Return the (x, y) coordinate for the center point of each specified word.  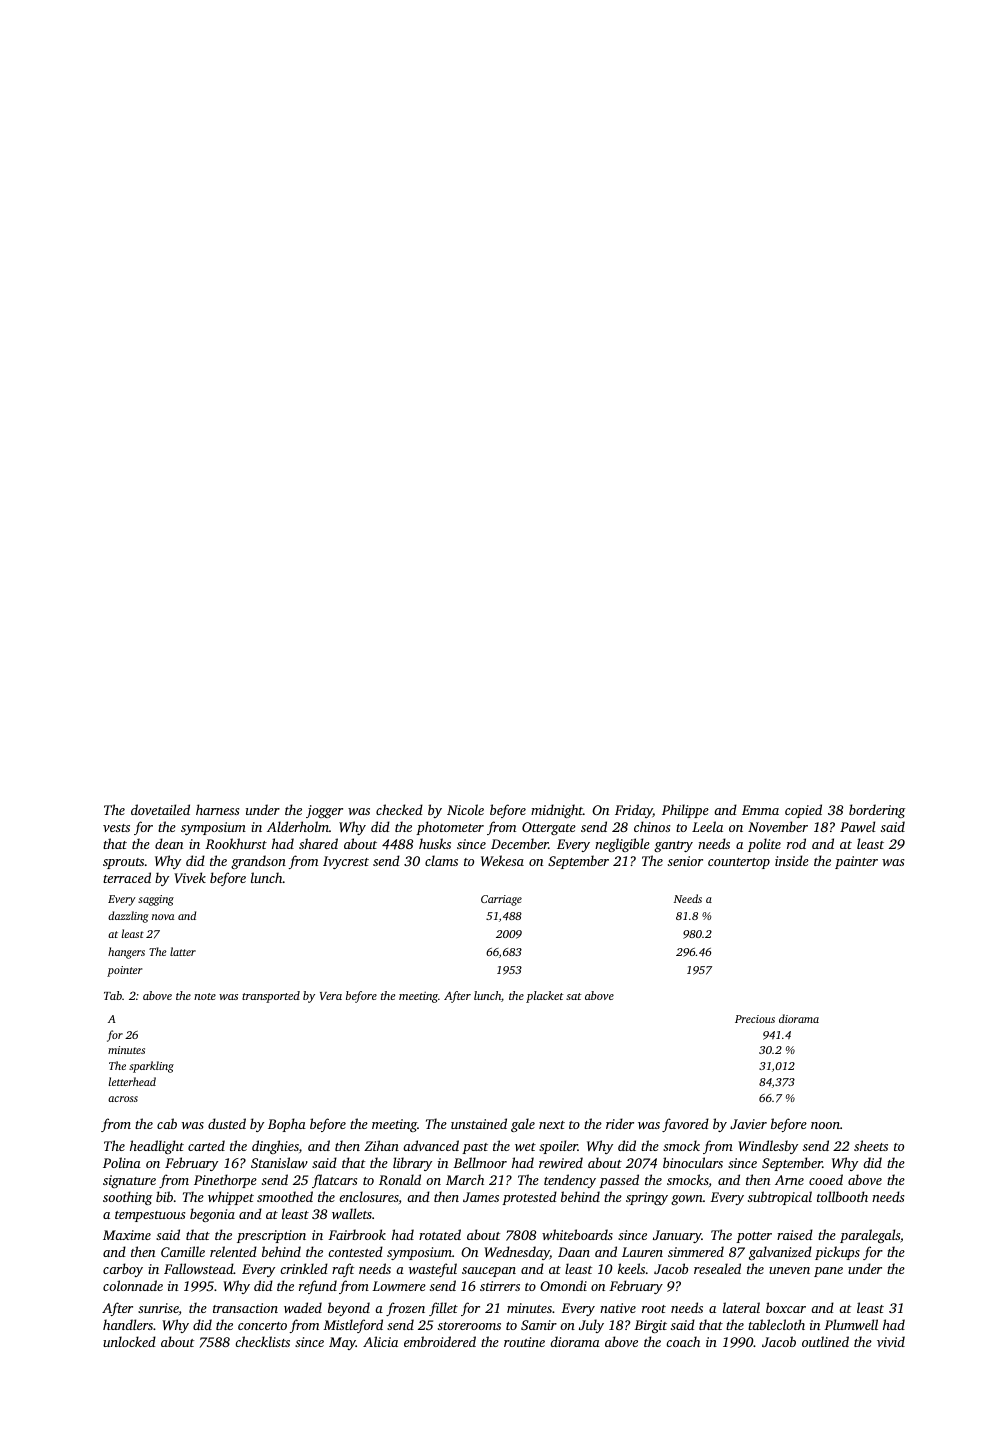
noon (825, 1125)
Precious (755, 1019)
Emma (760, 810)
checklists (262, 1341)
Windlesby (768, 1147)
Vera (331, 996)
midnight (557, 811)
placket (545, 997)
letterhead (132, 1081)
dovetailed (160, 809)
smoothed (285, 1196)
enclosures (369, 1196)
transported (271, 997)
